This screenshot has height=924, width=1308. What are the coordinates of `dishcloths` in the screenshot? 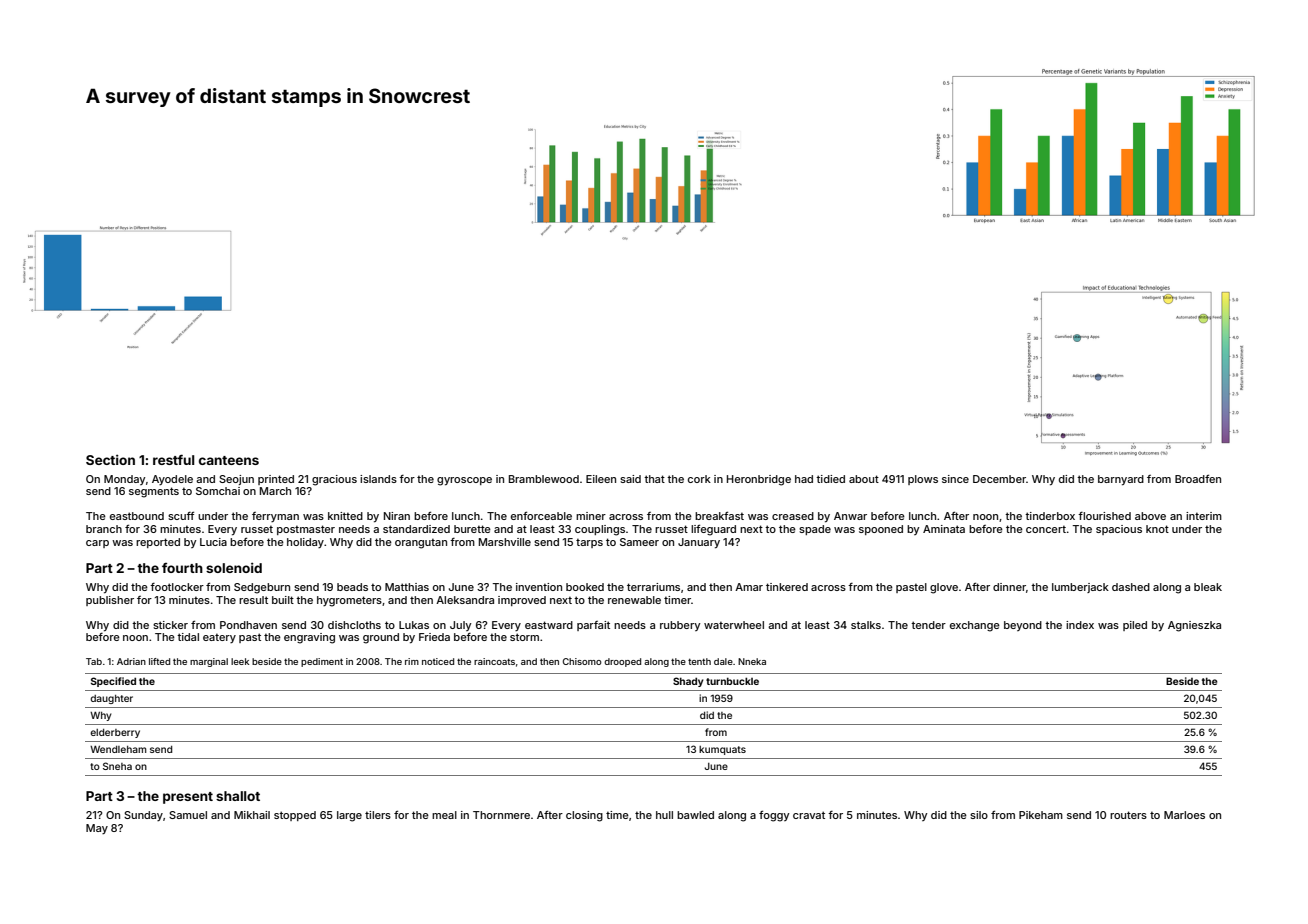 It's located at (354, 625).
